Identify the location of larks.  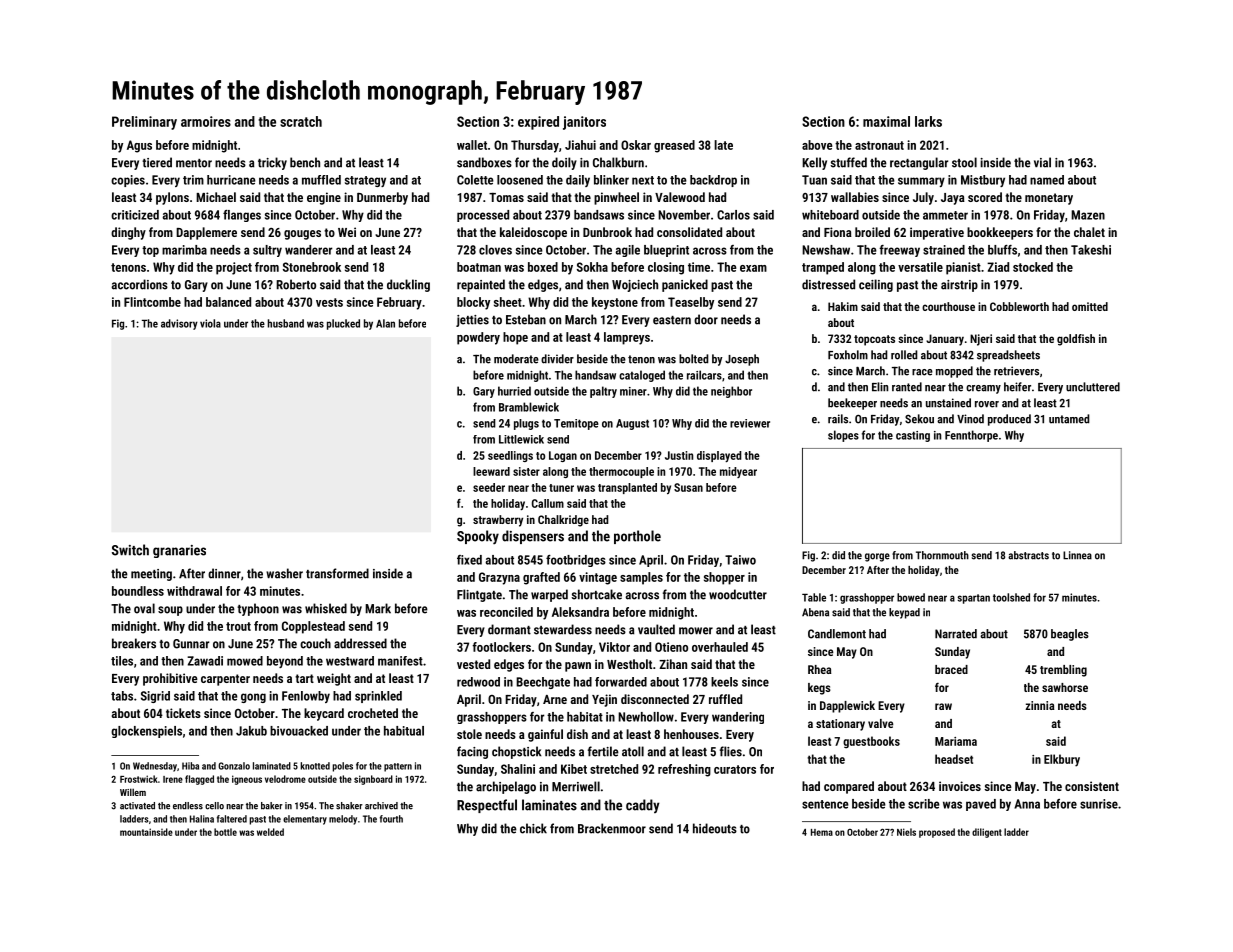
(928, 121).
